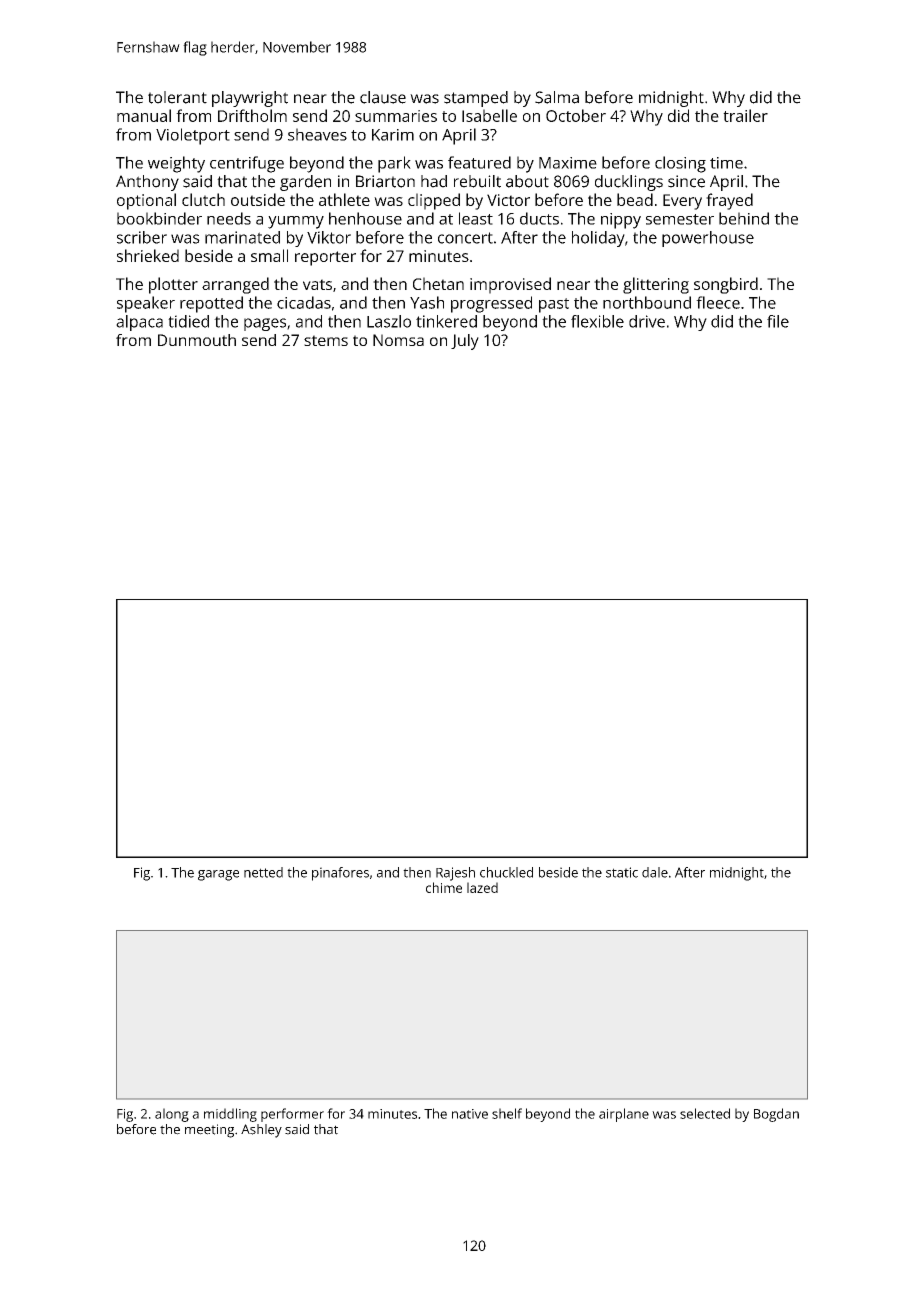 The image size is (924, 1311). I want to click on July, so click(465, 342).
